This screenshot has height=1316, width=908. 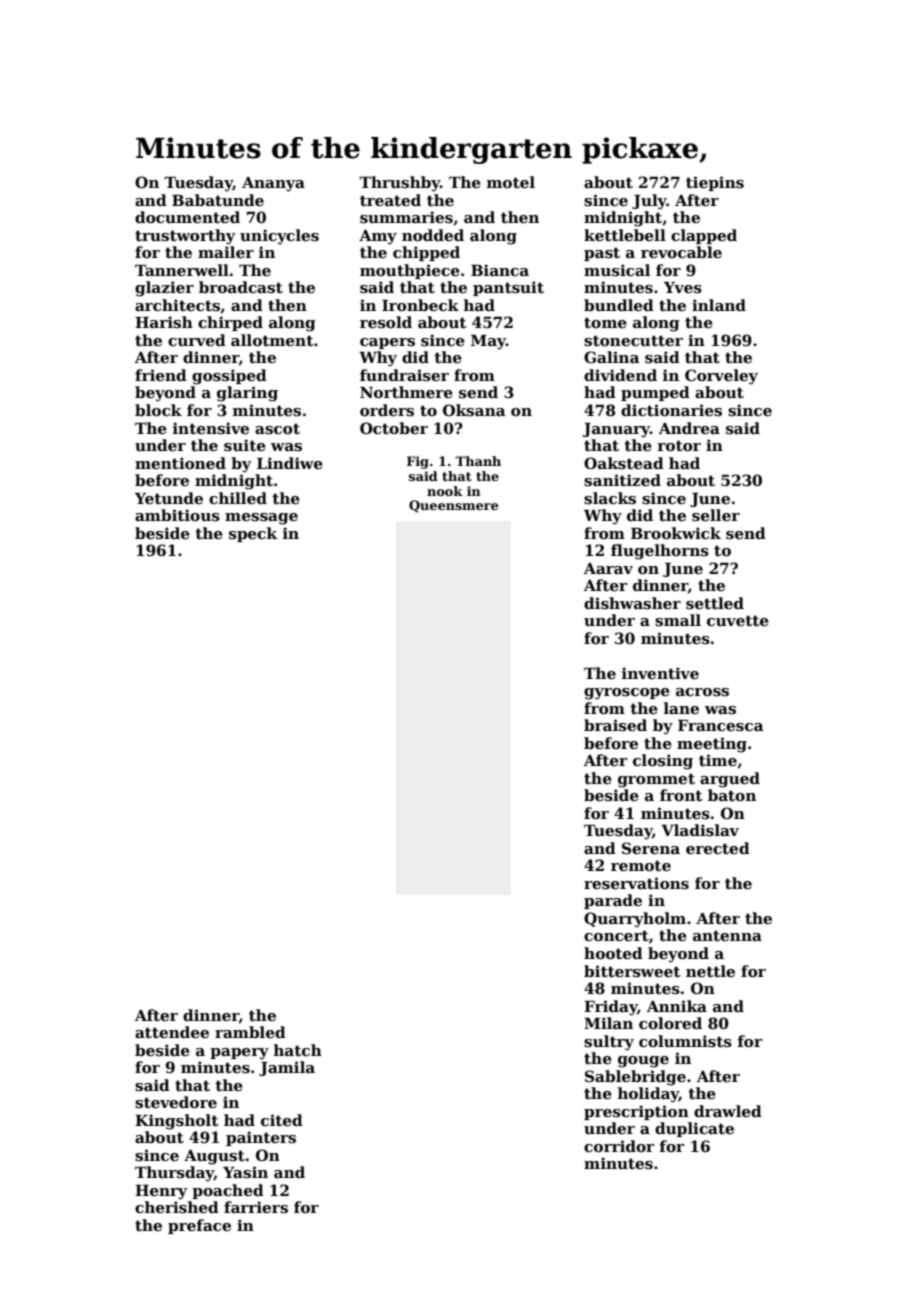 What do you see at coordinates (282, 1120) in the screenshot?
I see `cited` at bounding box center [282, 1120].
